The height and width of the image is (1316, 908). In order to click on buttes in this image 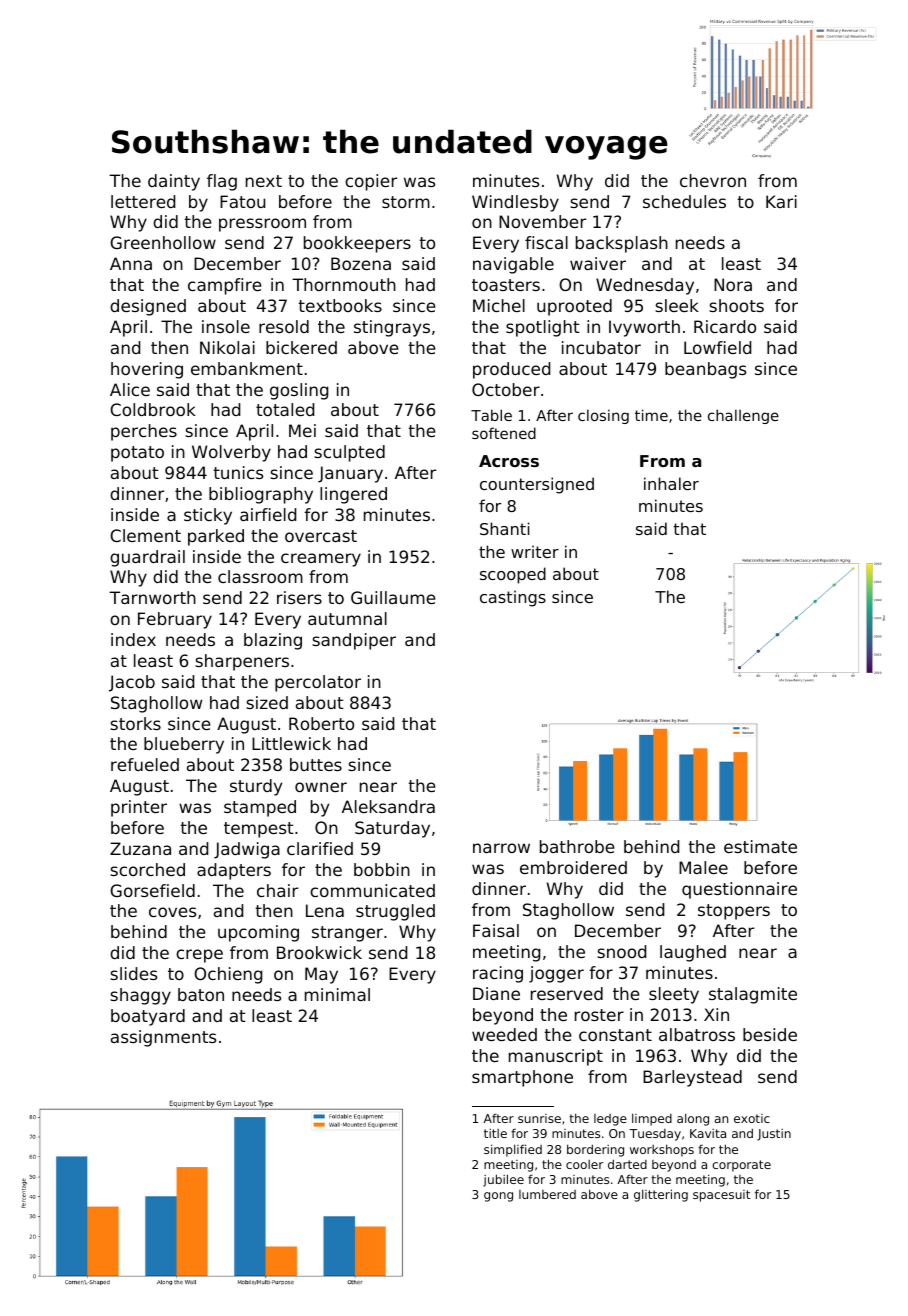, I will do `click(316, 764)`.
